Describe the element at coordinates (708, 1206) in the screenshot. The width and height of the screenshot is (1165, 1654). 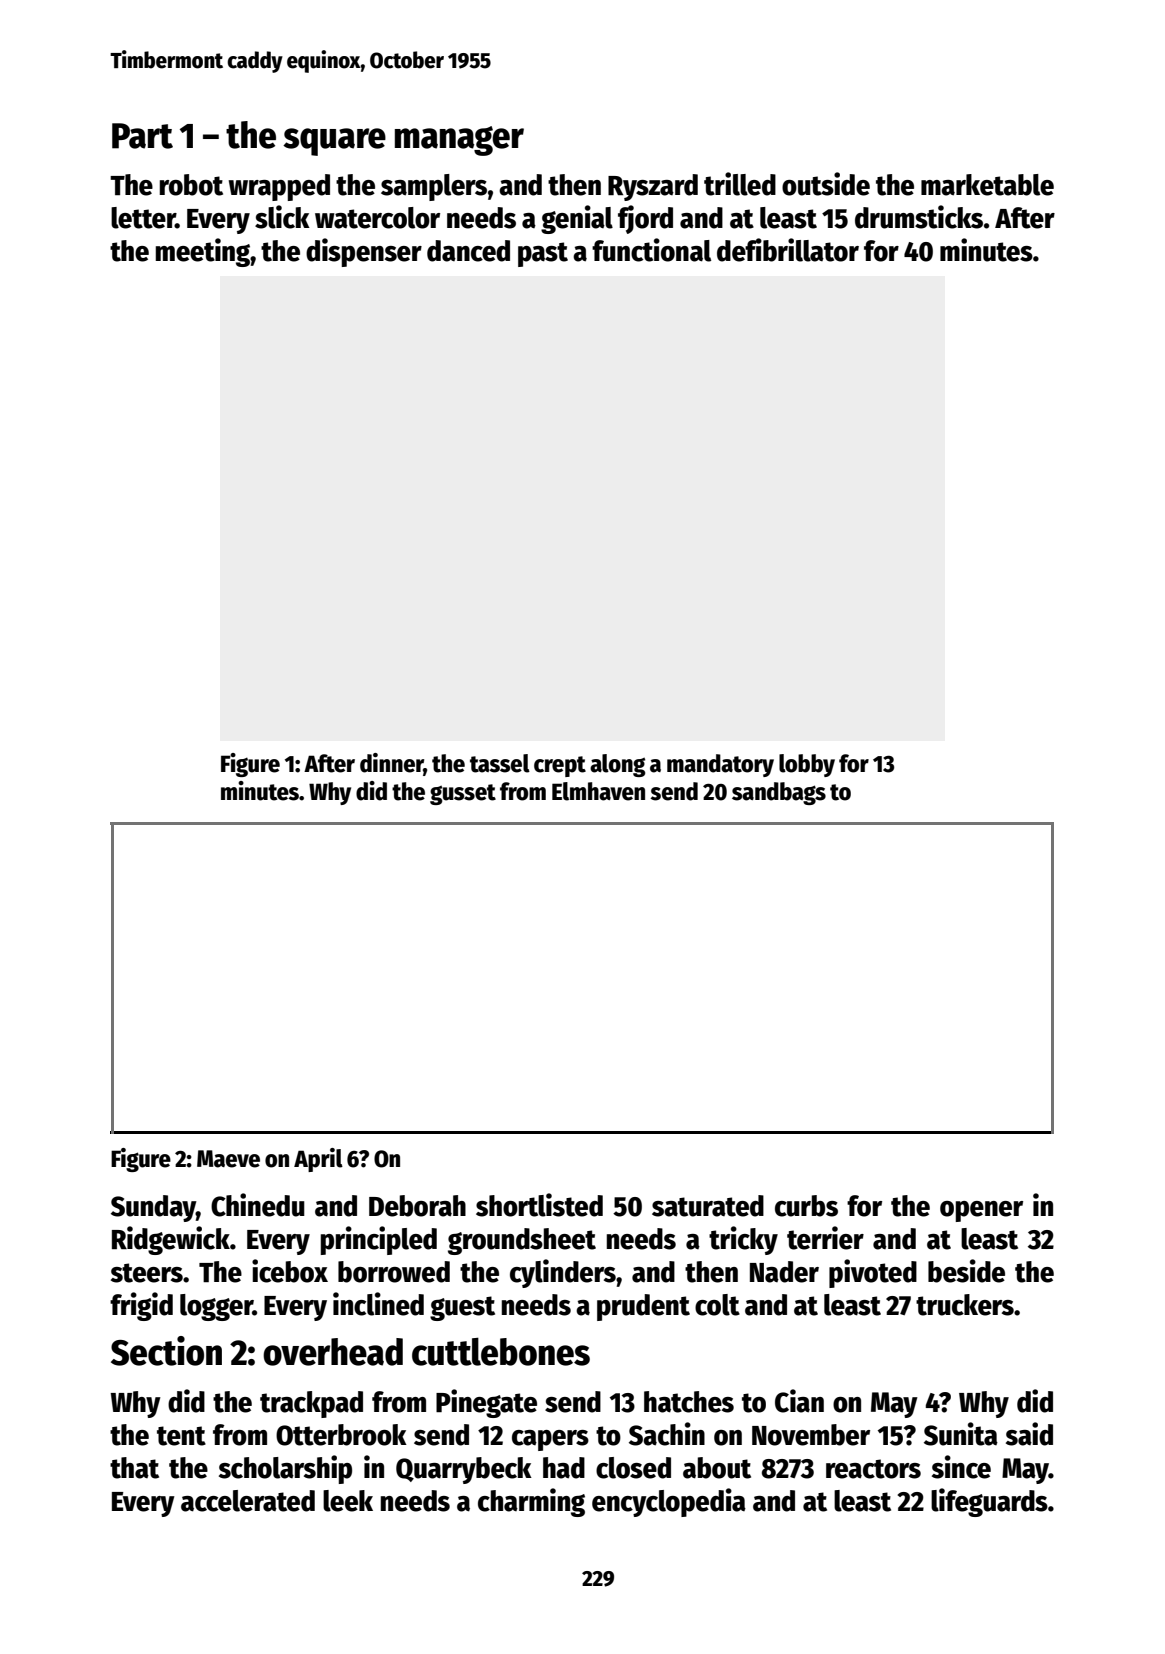
I see `saturated` at that location.
